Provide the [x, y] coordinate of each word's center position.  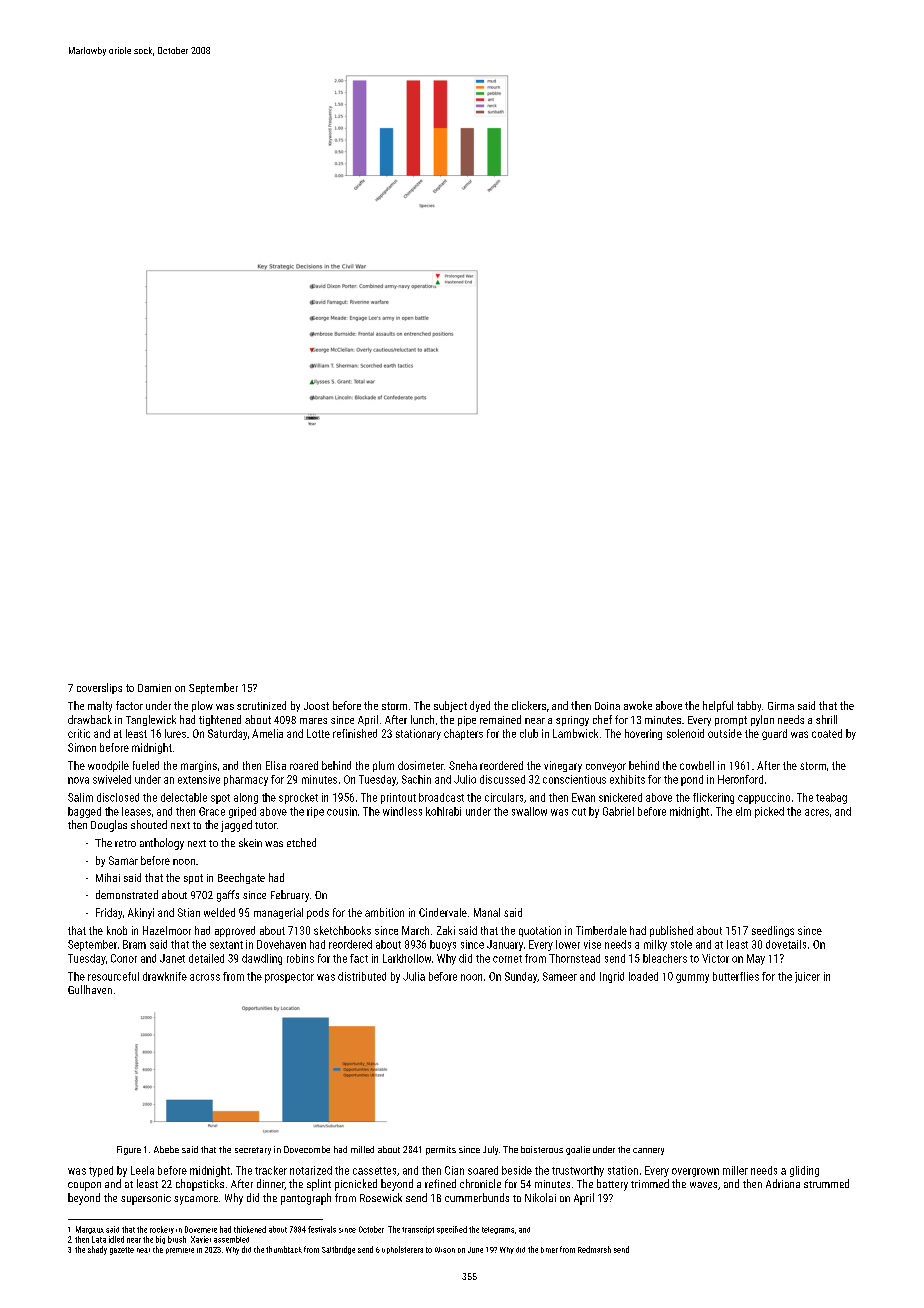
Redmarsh [594, 1249]
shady [97, 1250]
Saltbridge [338, 1250]
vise [592, 944]
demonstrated [127, 894]
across [205, 977]
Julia [414, 976]
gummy [692, 978]
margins [199, 766]
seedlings [773, 931]
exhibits [627, 779]
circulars [504, 797]
